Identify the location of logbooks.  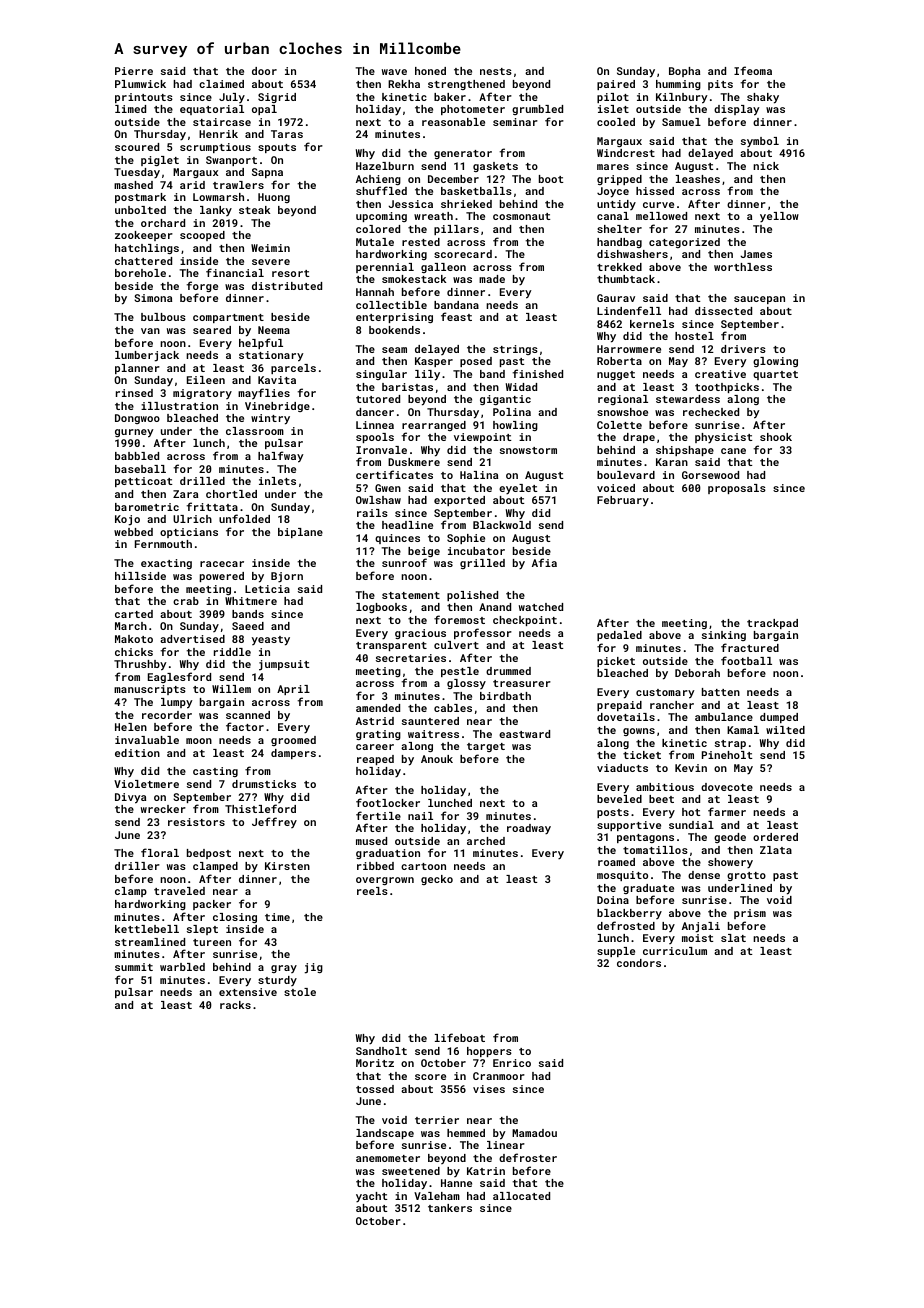
(381, 608).
